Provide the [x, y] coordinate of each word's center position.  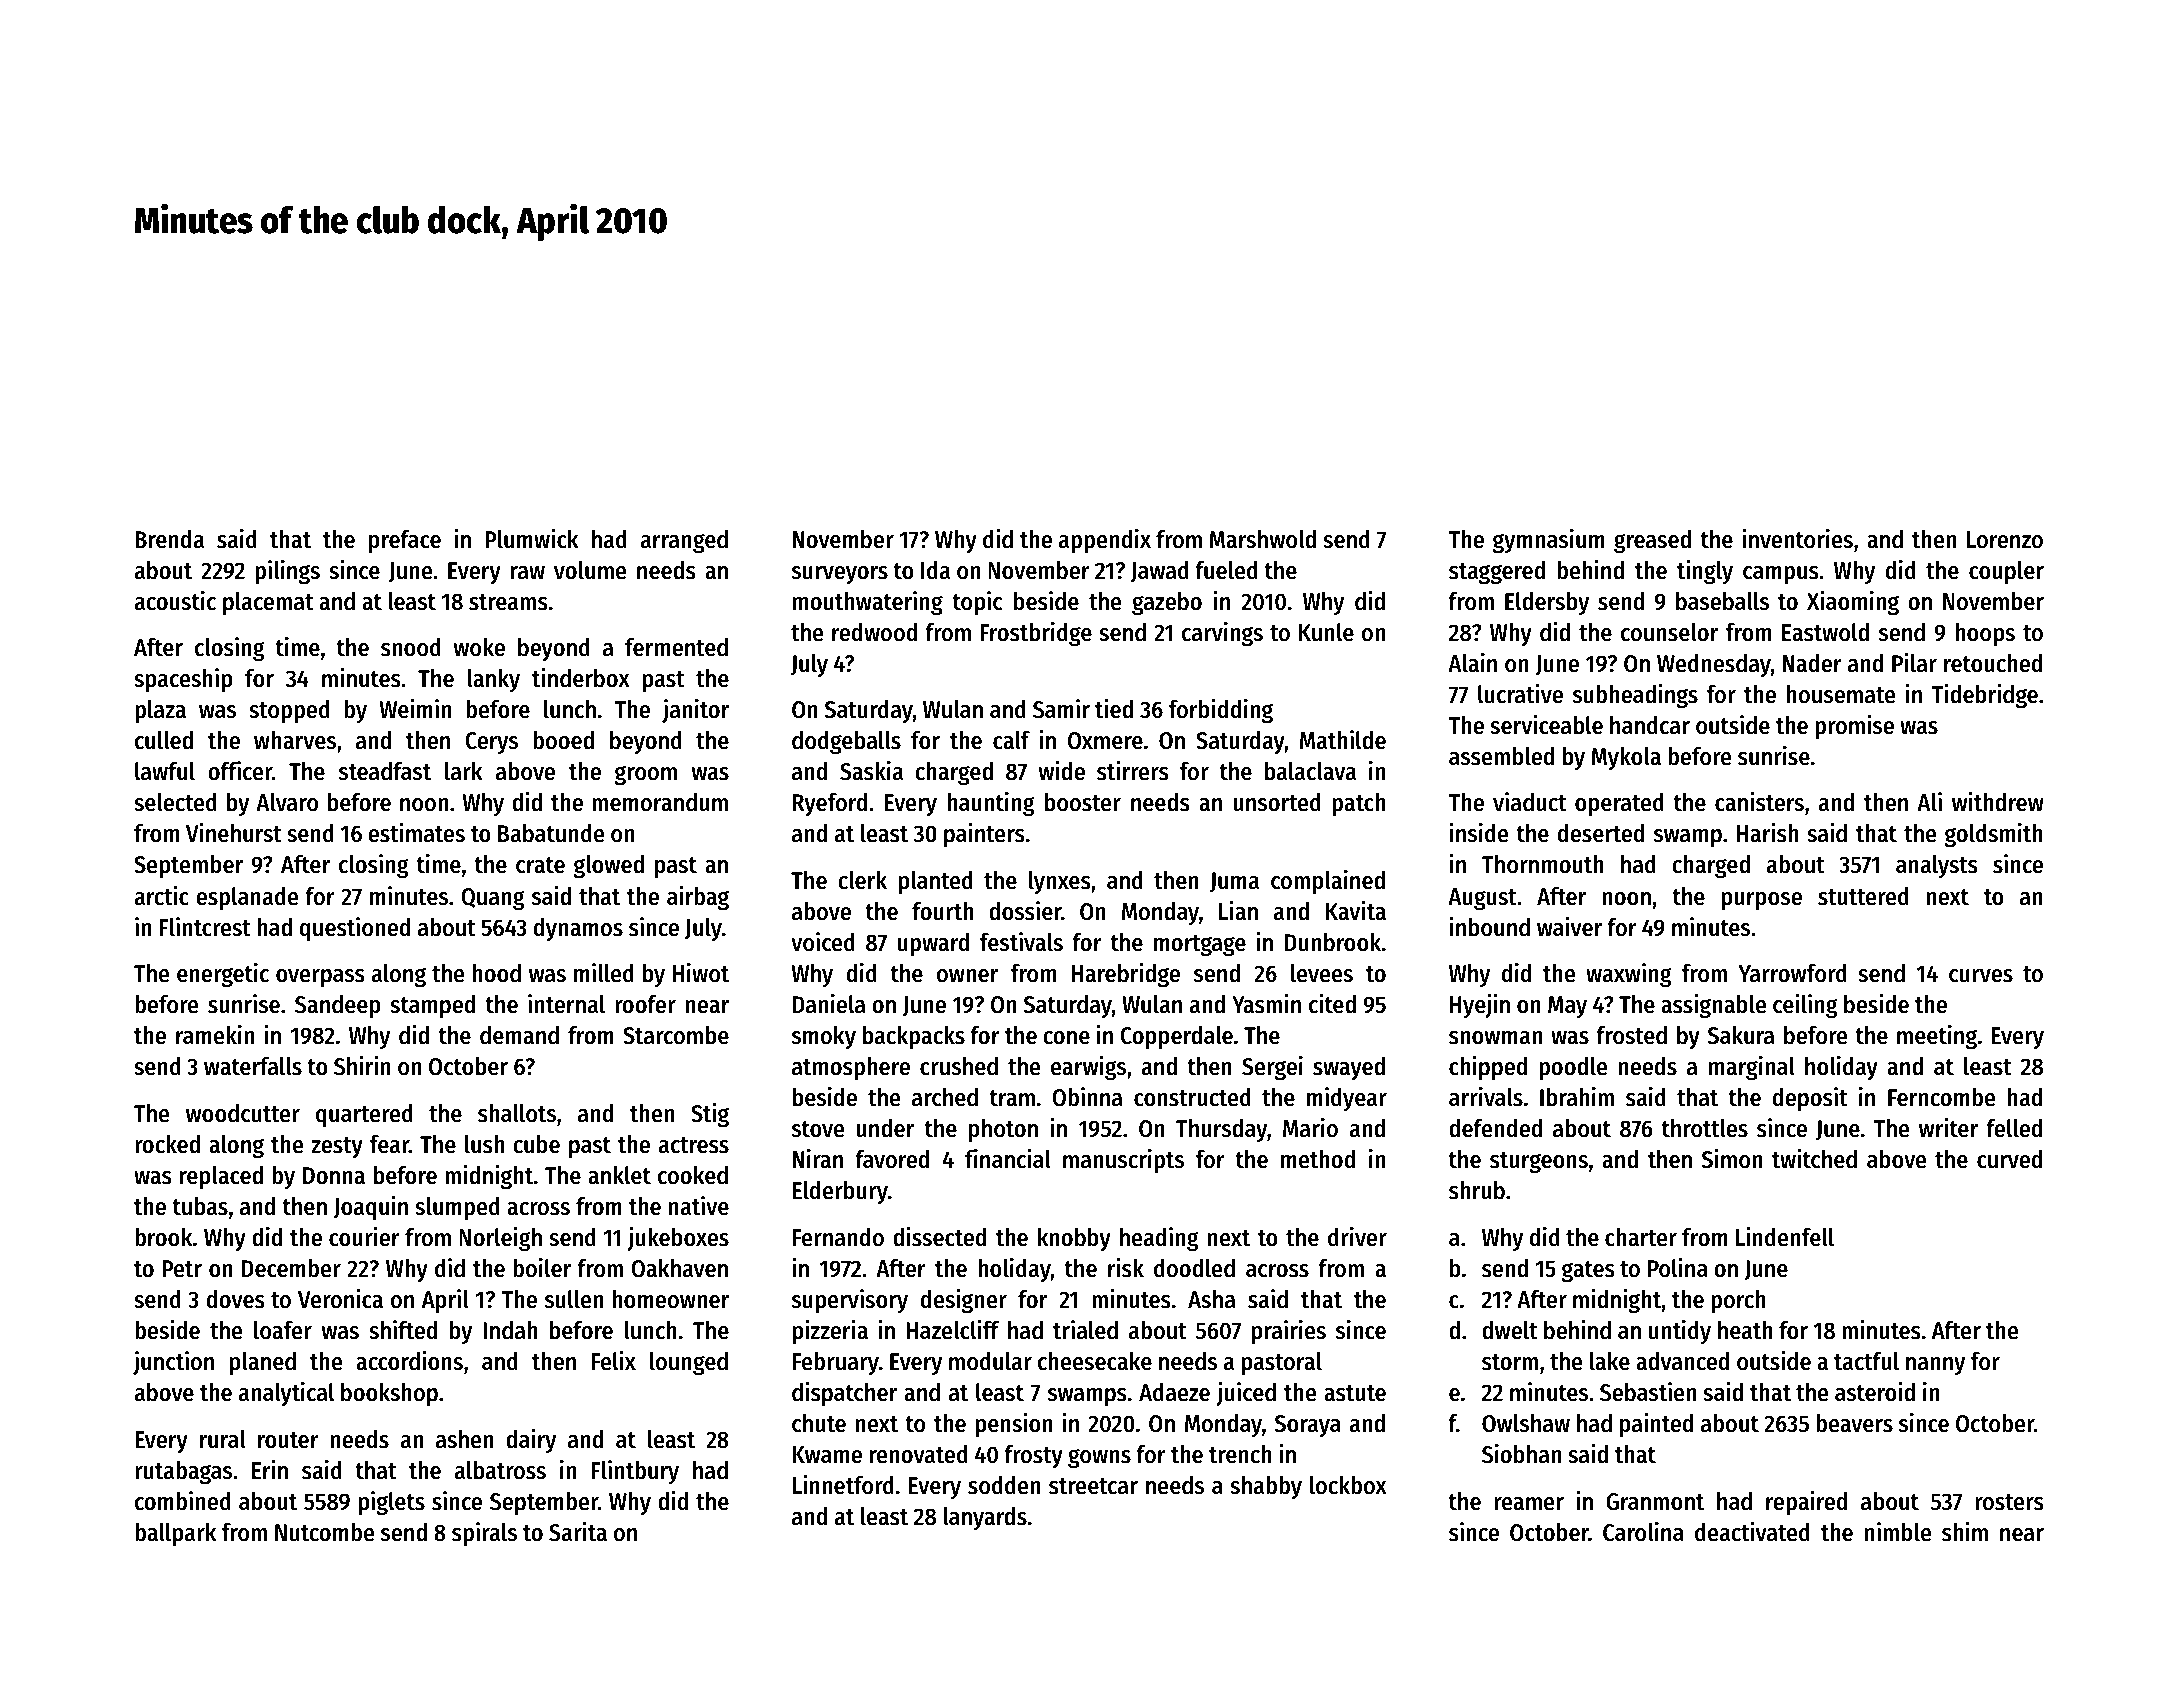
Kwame [827, 1455]
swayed [1349, 1068]
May [1567, 1007]
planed [263, 1363]
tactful [1866, 1361]
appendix [1105, 541]
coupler [2006, 572]
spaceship [183, 680]
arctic [162, 896]
